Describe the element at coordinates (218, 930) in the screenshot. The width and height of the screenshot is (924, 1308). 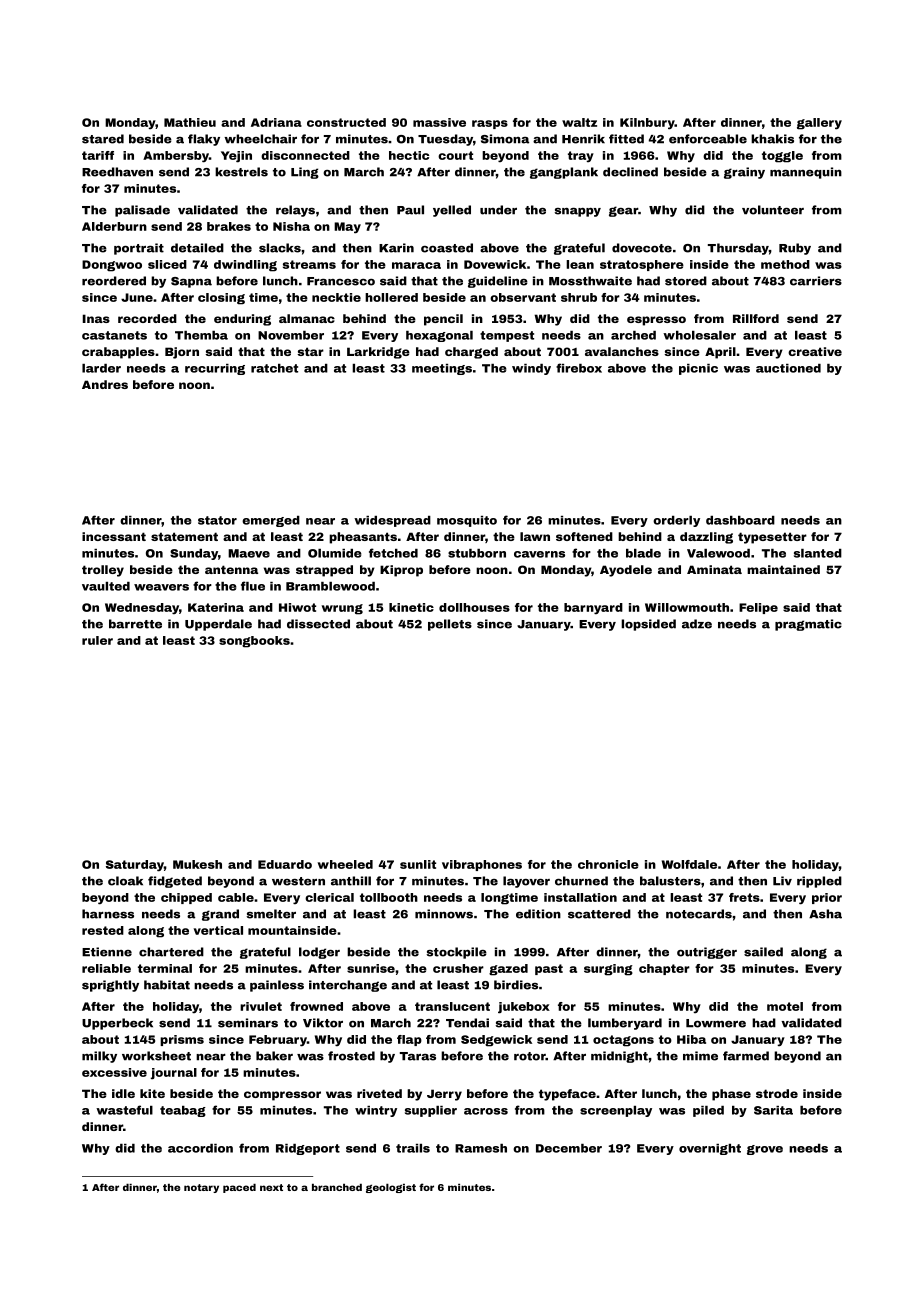
I see `vertical` at that location.
